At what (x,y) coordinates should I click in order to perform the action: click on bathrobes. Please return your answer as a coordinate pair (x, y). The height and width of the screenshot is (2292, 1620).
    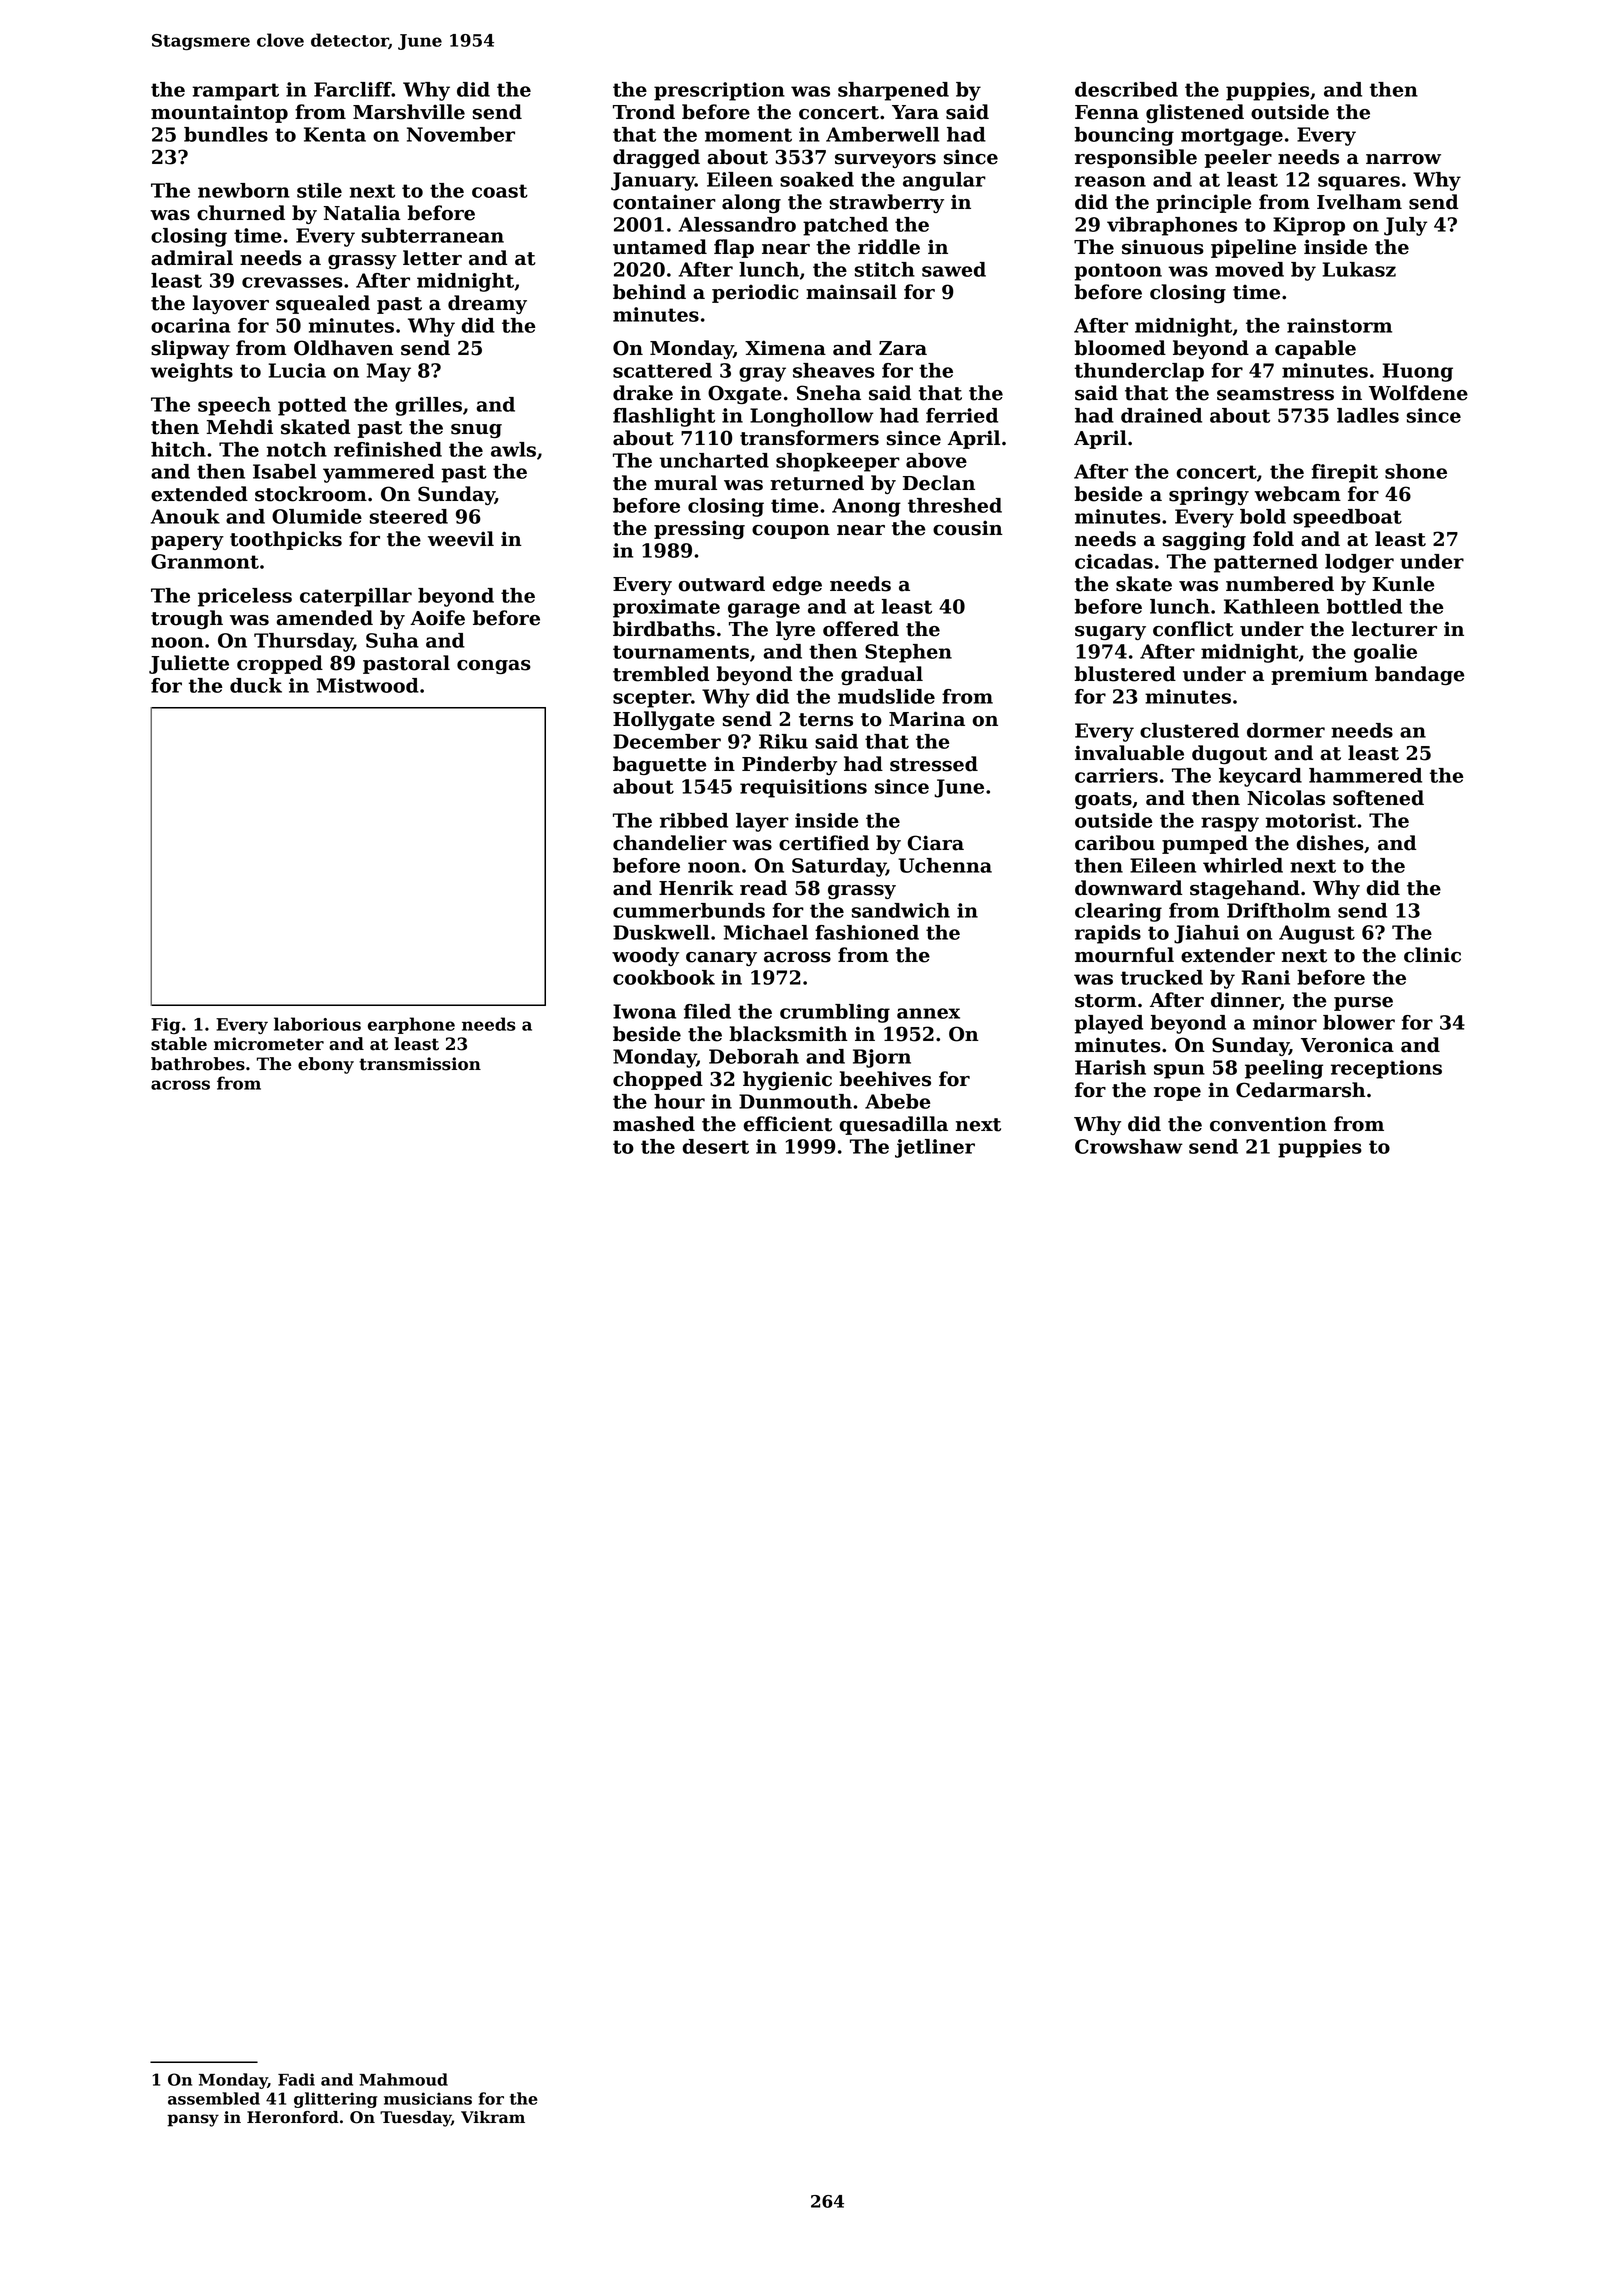
    Looking at the image, I should click on (198, 1064).
